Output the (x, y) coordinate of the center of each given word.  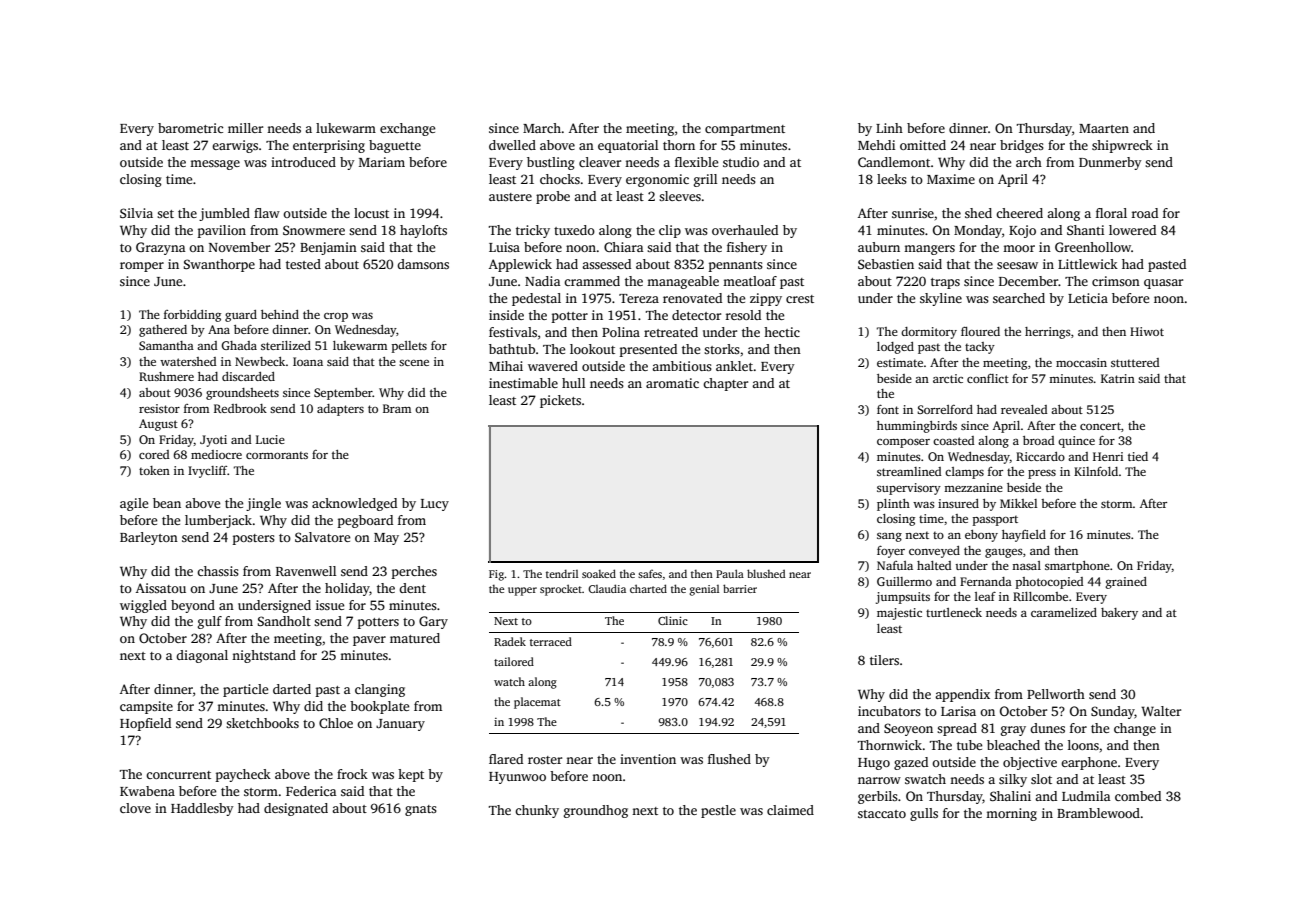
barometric (190, 128)
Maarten (1104, 128)
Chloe (336, 723)
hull (573, 383)
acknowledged (354, 504)
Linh (889, 128)
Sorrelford (945, 409)
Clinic (673, 620)
